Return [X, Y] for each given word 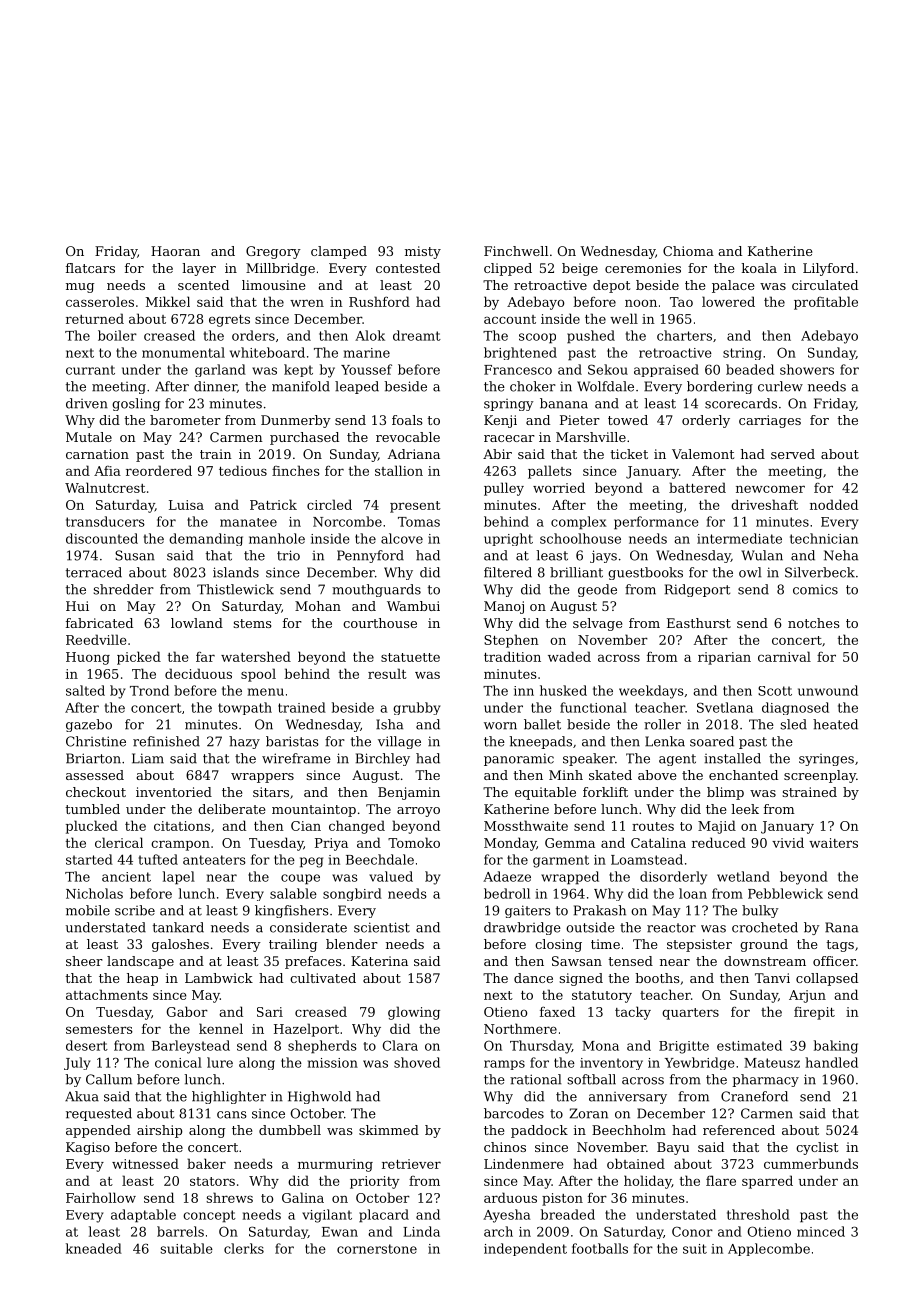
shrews [229, 1197]
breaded [568, 1214]
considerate [308, 927]
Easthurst [699, 623]
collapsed [827, 979]
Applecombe [769, 1249]
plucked [92, 827]
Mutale [89, 437]
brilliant [576, 572]
